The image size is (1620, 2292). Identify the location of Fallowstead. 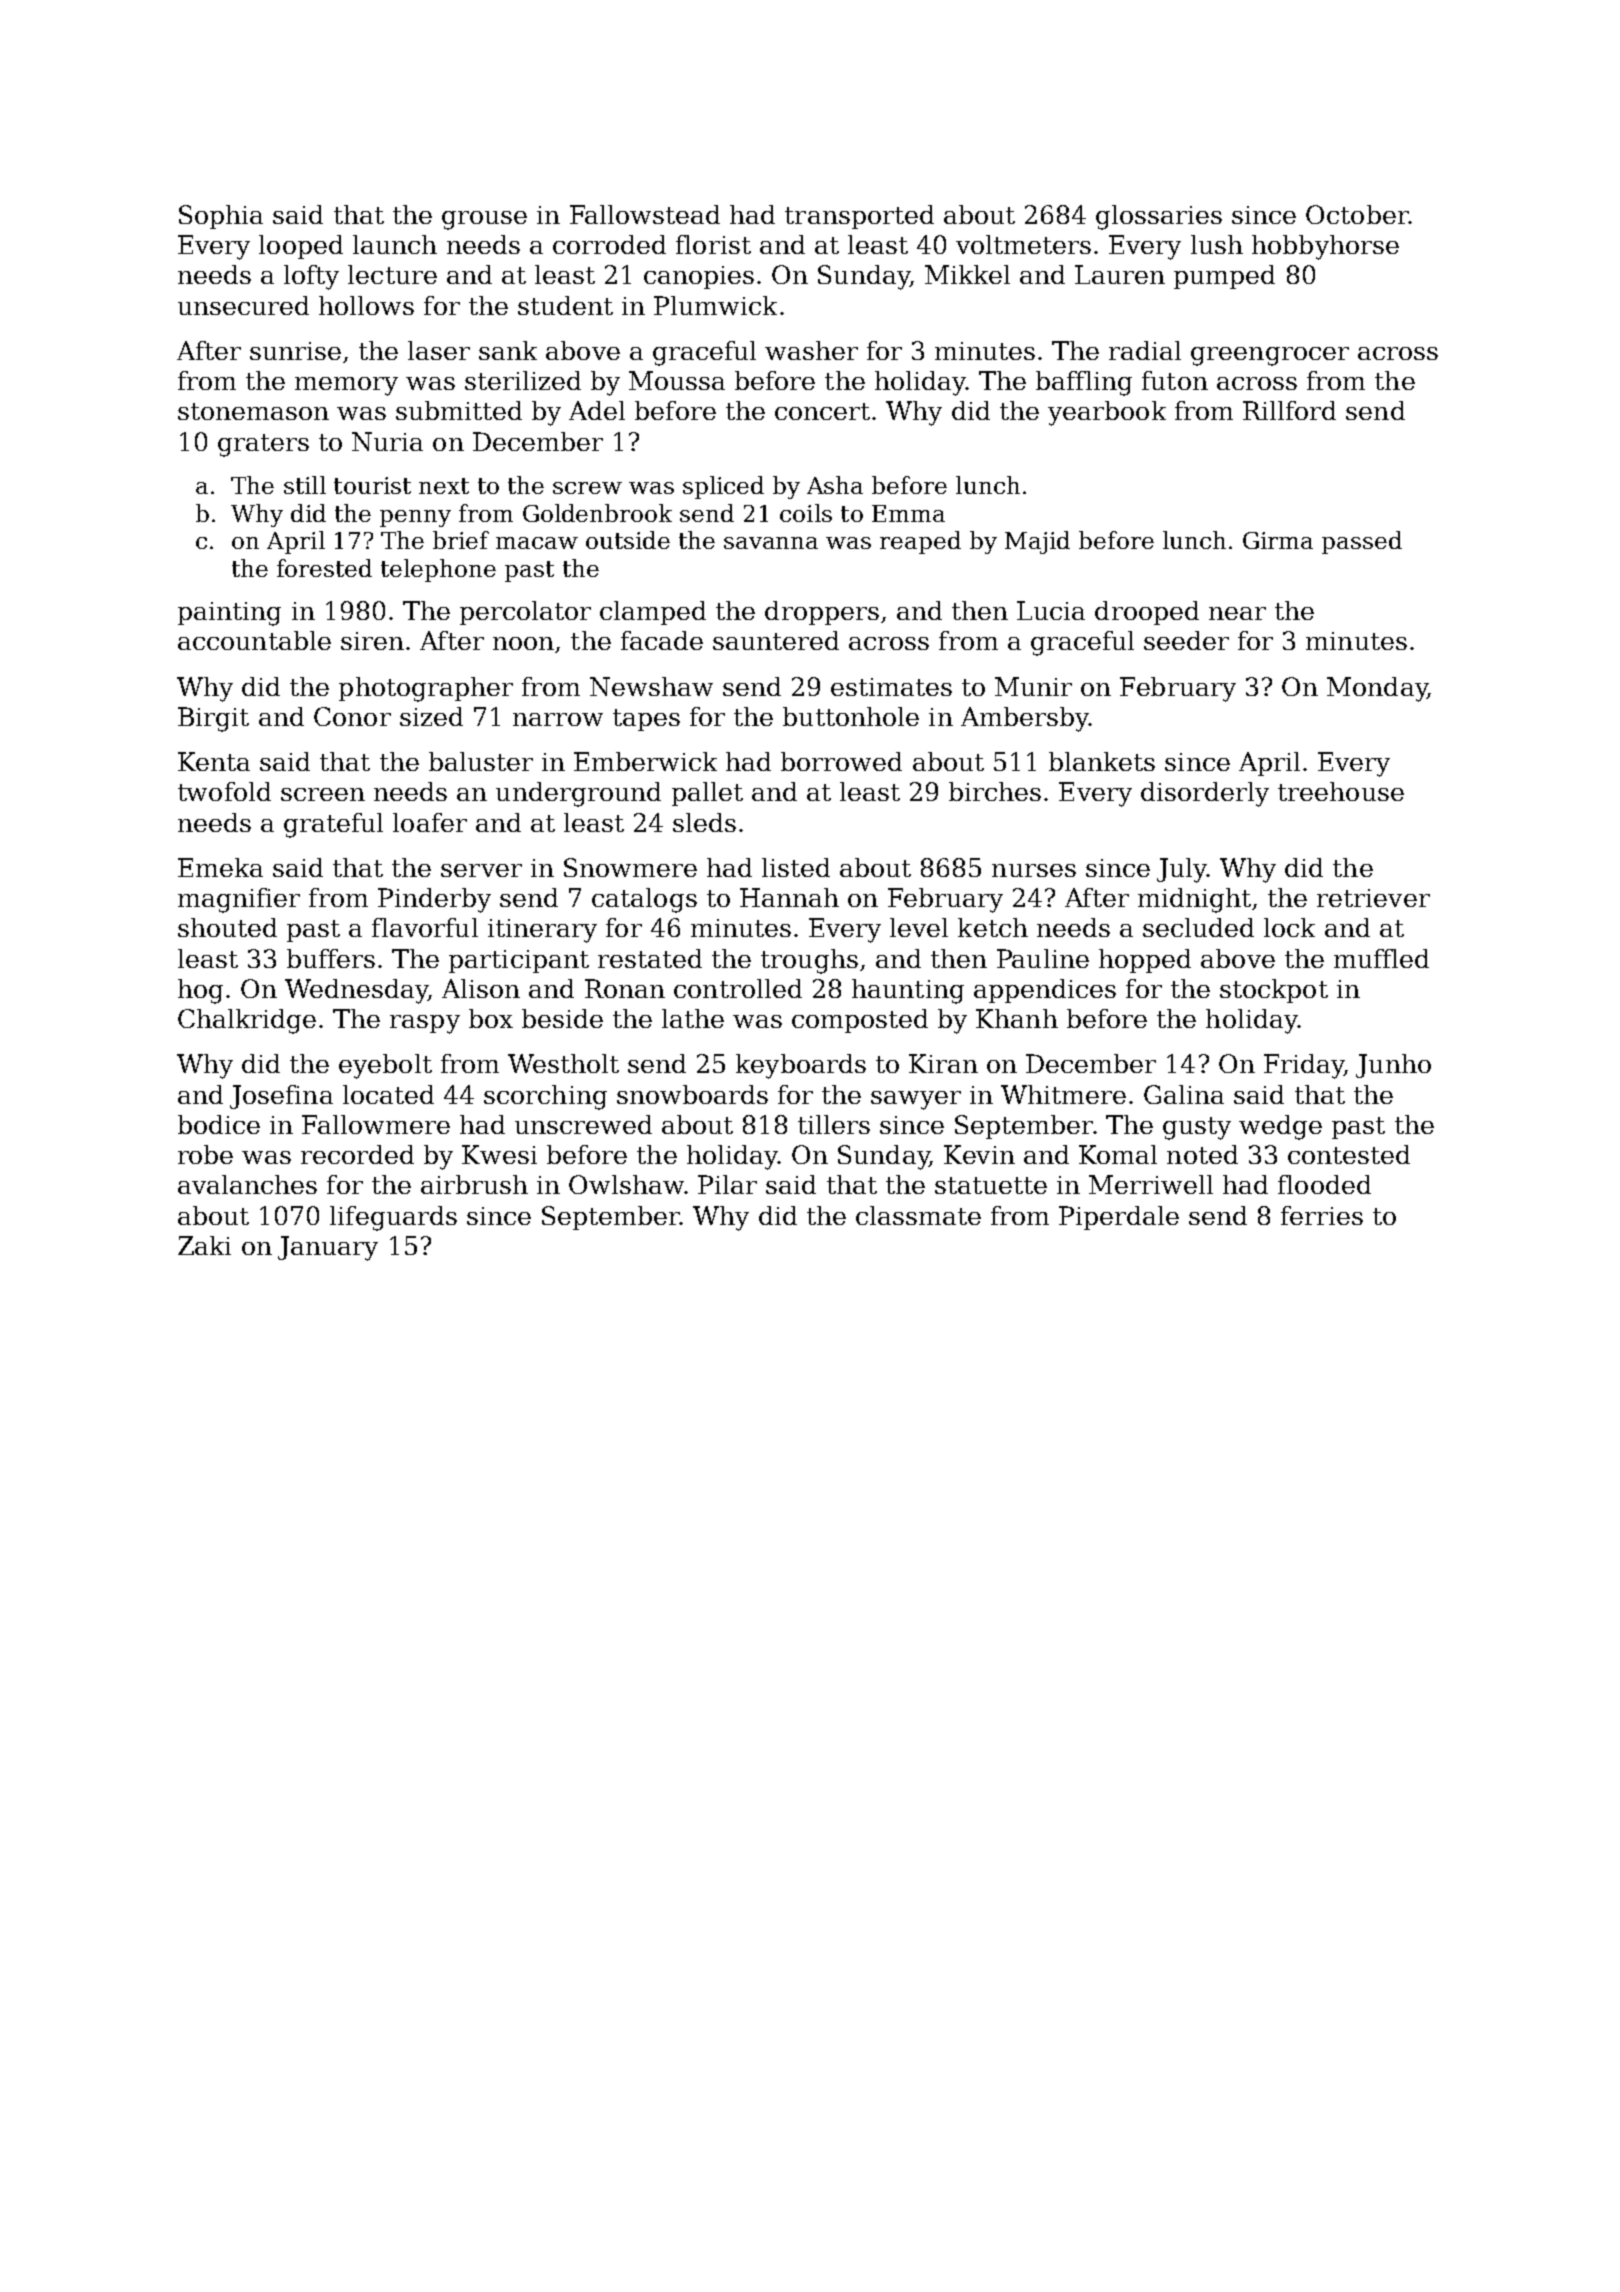
(645, 214).
